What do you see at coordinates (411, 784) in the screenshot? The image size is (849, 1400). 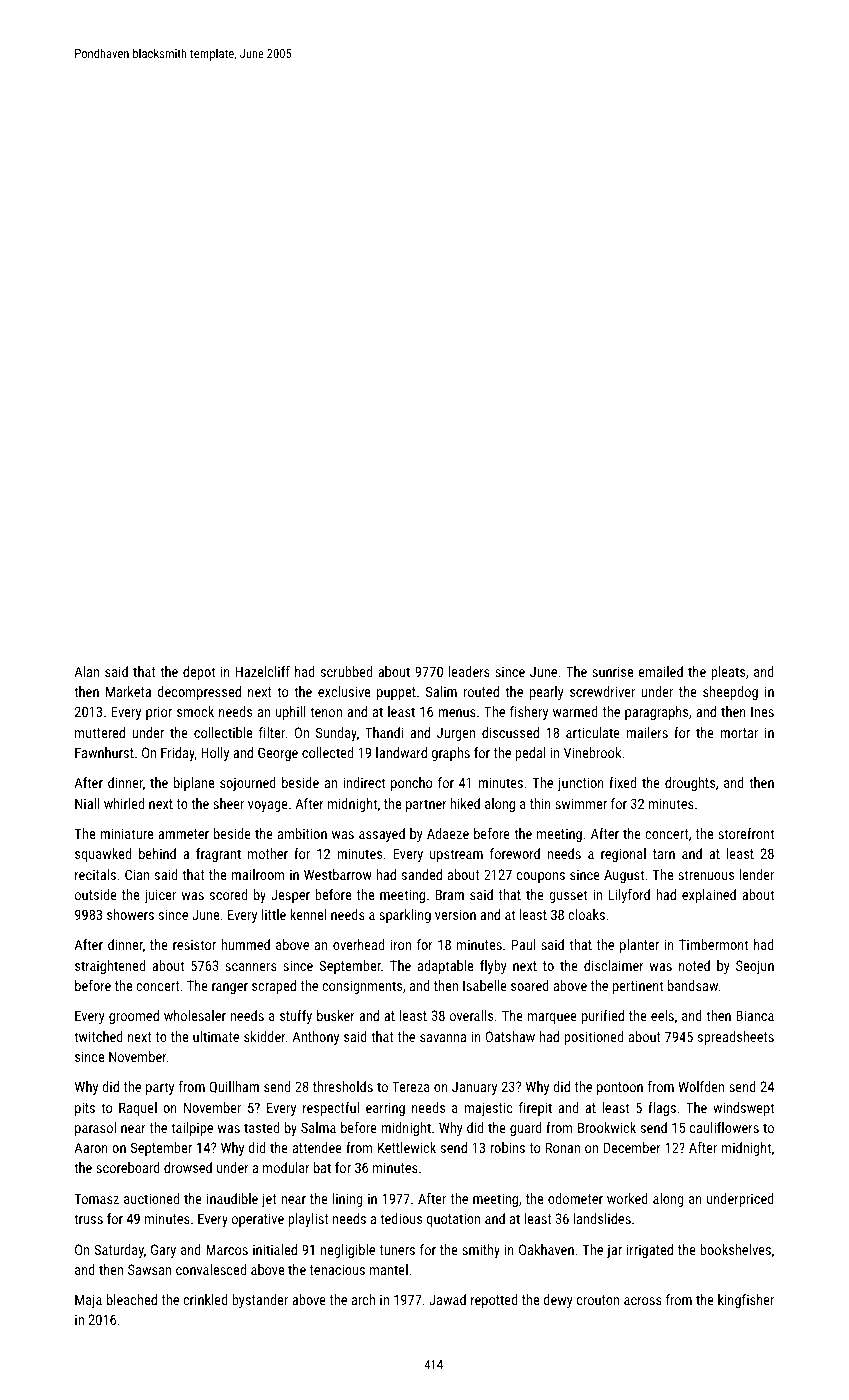 I see `poncho` at bounding box center [411, 784].
